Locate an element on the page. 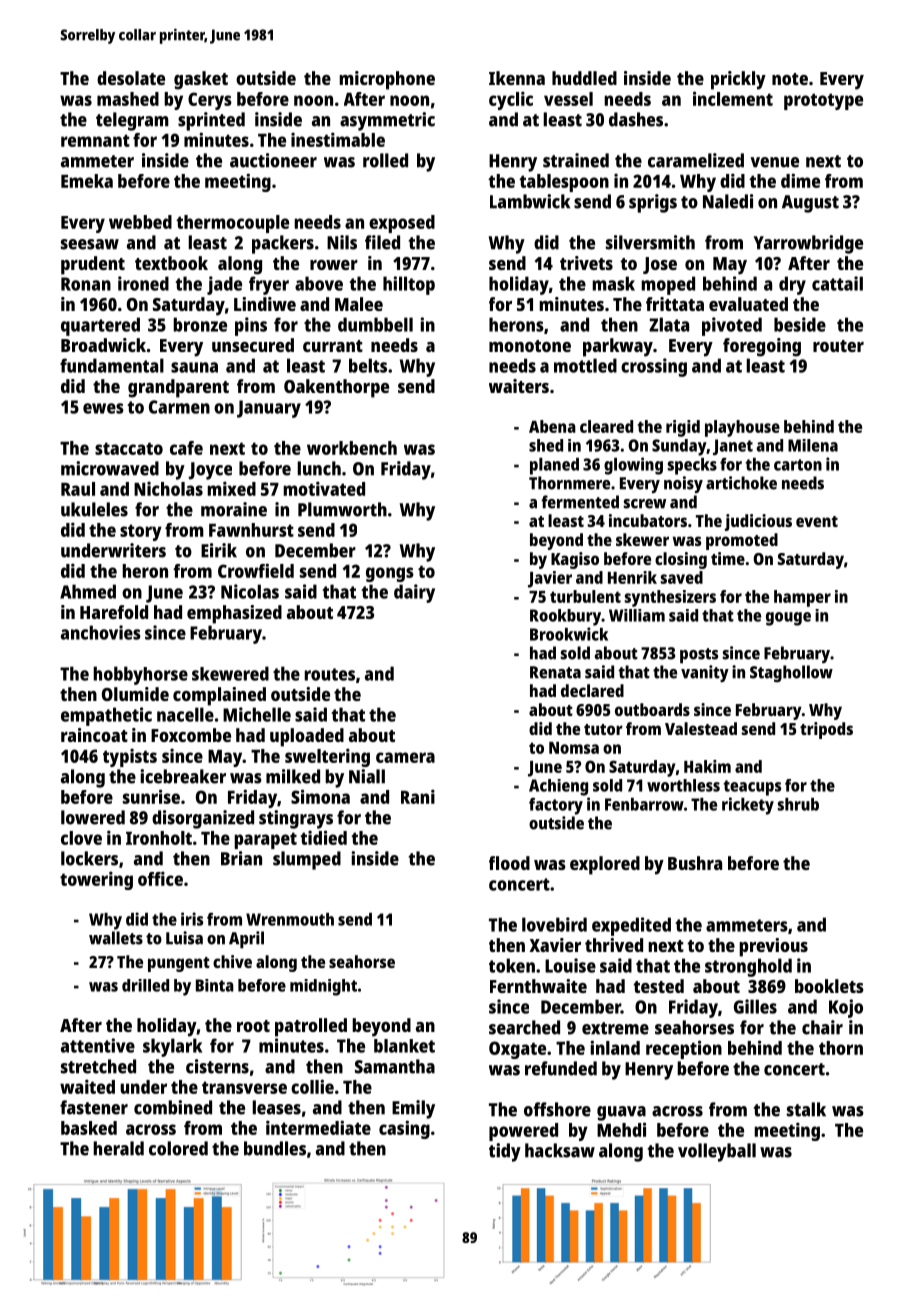 Image resolution: width=924 pixels, height=1311 pixels. prickly is located at coordinates (738, 80).
